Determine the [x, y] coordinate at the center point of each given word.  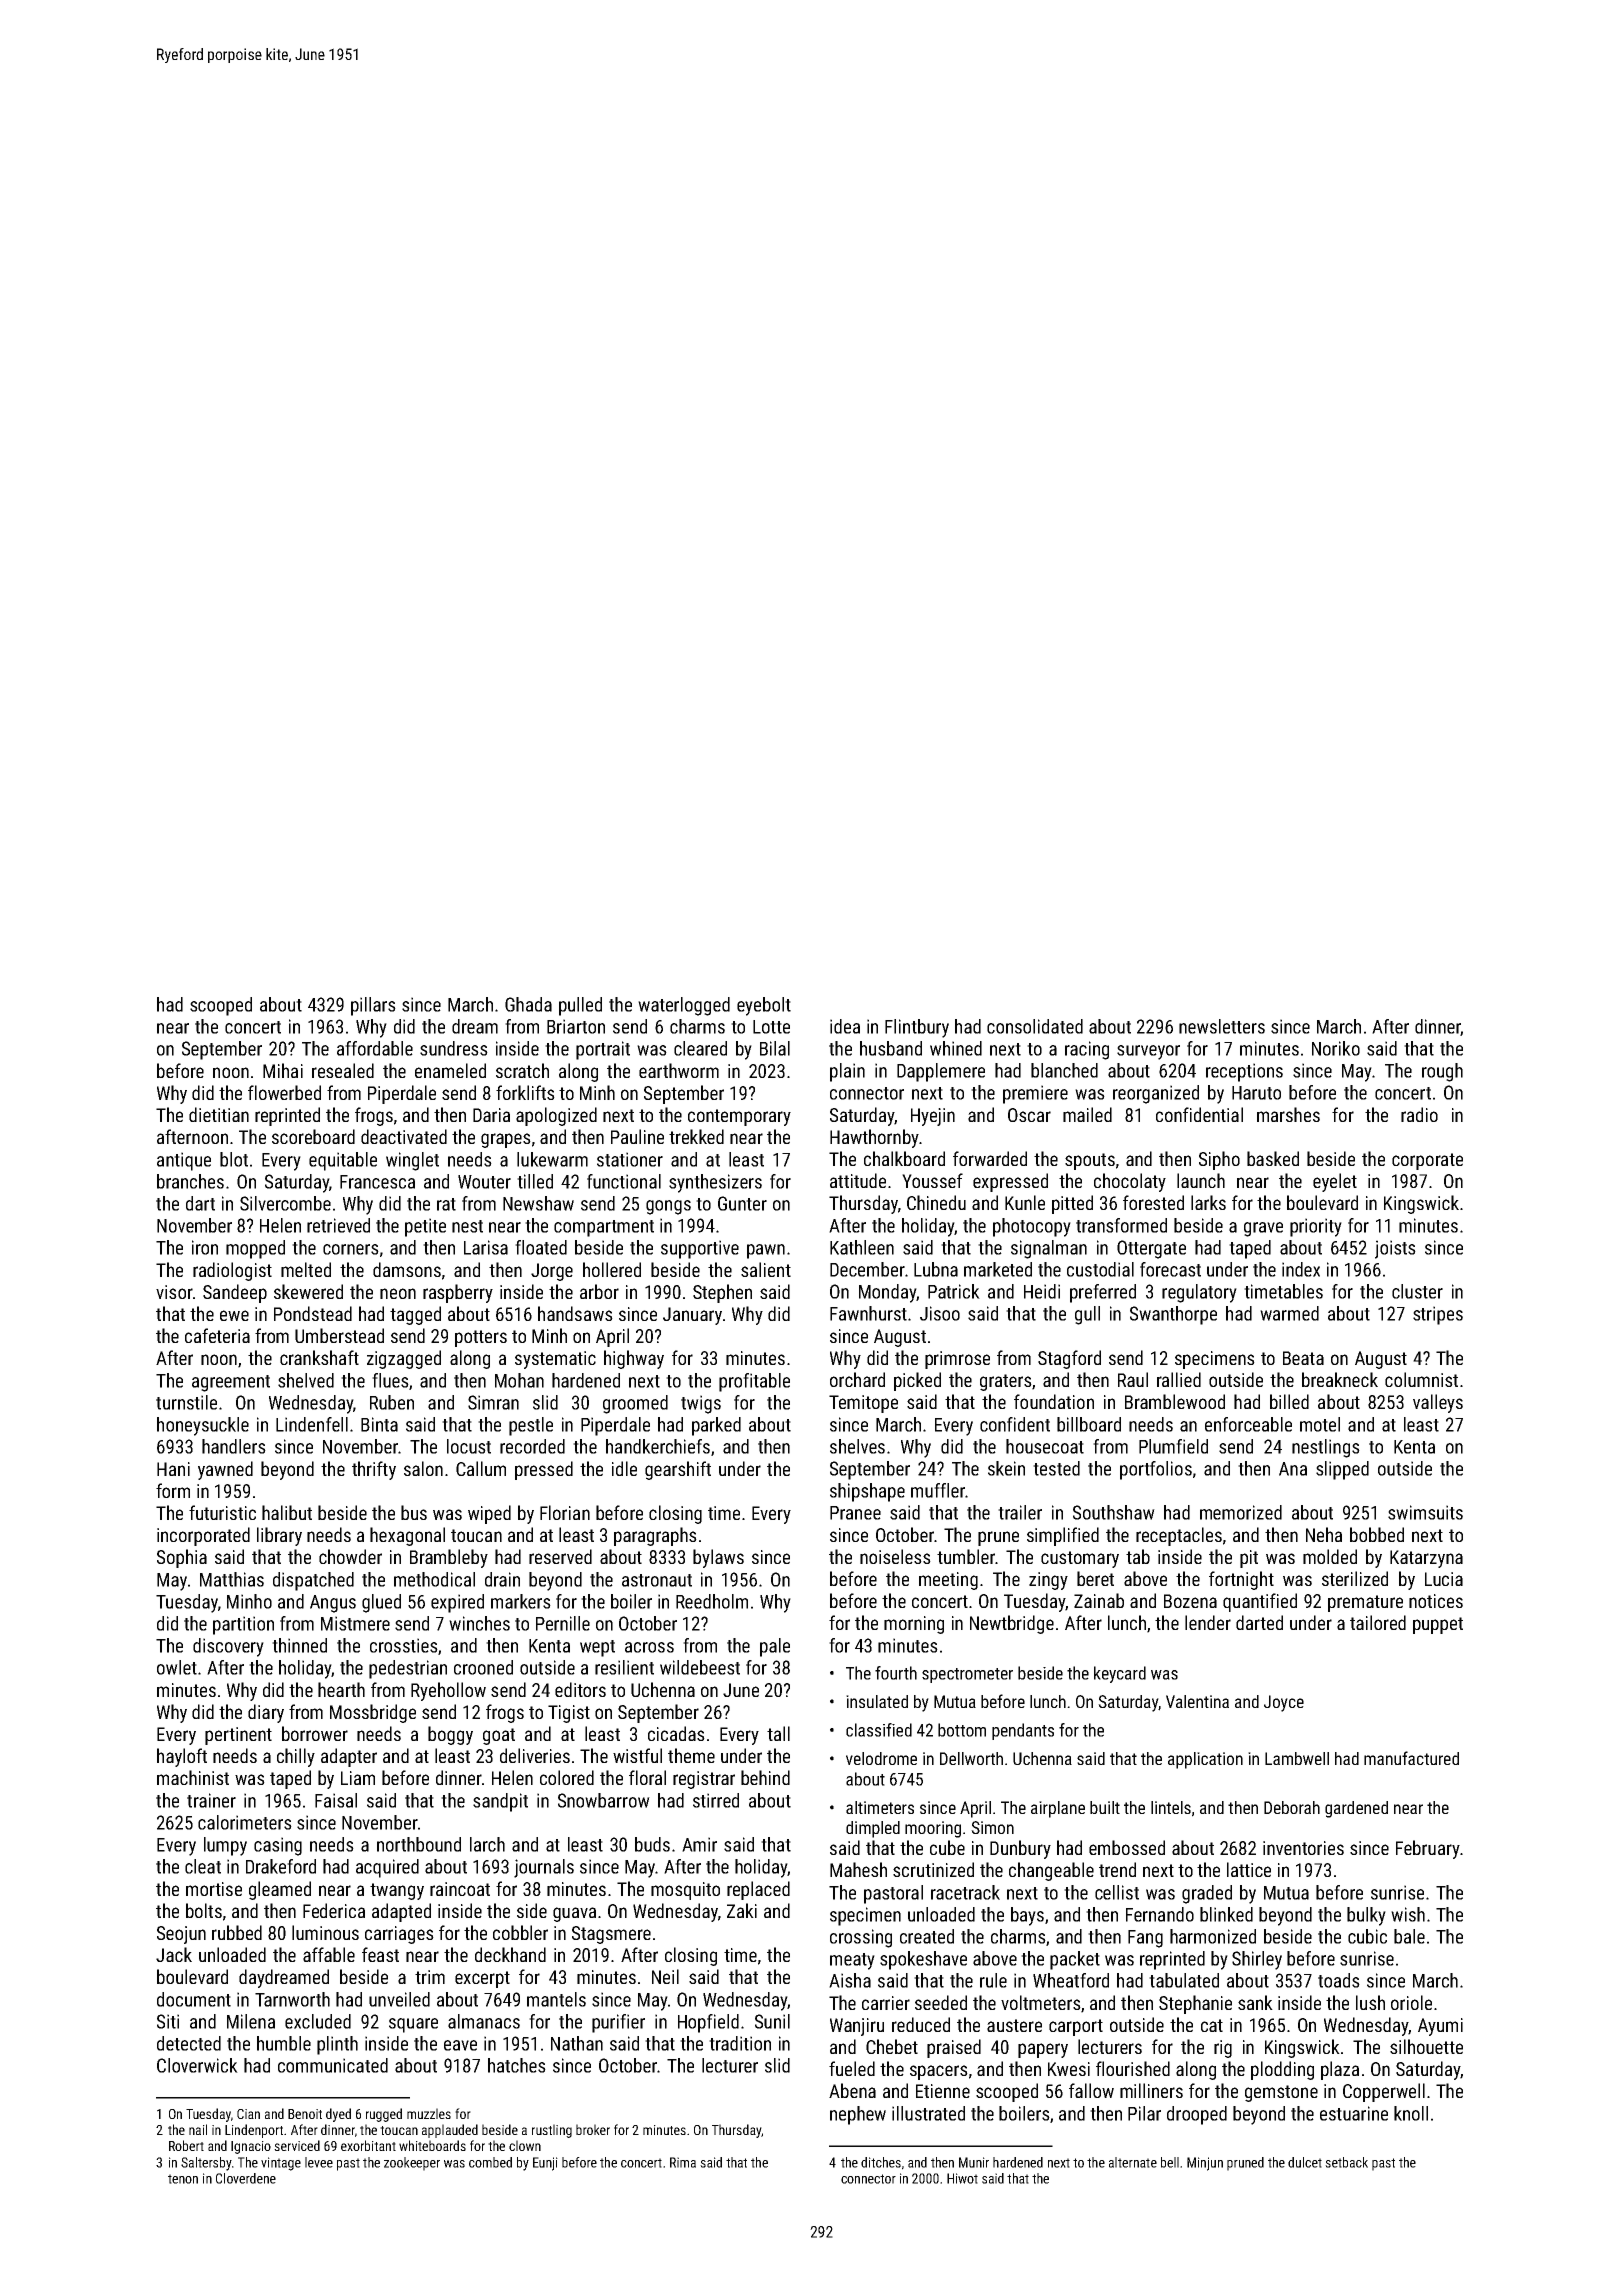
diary [266, 1713]
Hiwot [962, 2178]
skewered [308, 1291]
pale [775, 1647]
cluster [1417, 1291]
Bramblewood [1175, 1401]
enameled [450, 1070]
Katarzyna [1426, 1559]
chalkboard [904, 1158]
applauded [450, 2131]
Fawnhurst [868, 1313]
